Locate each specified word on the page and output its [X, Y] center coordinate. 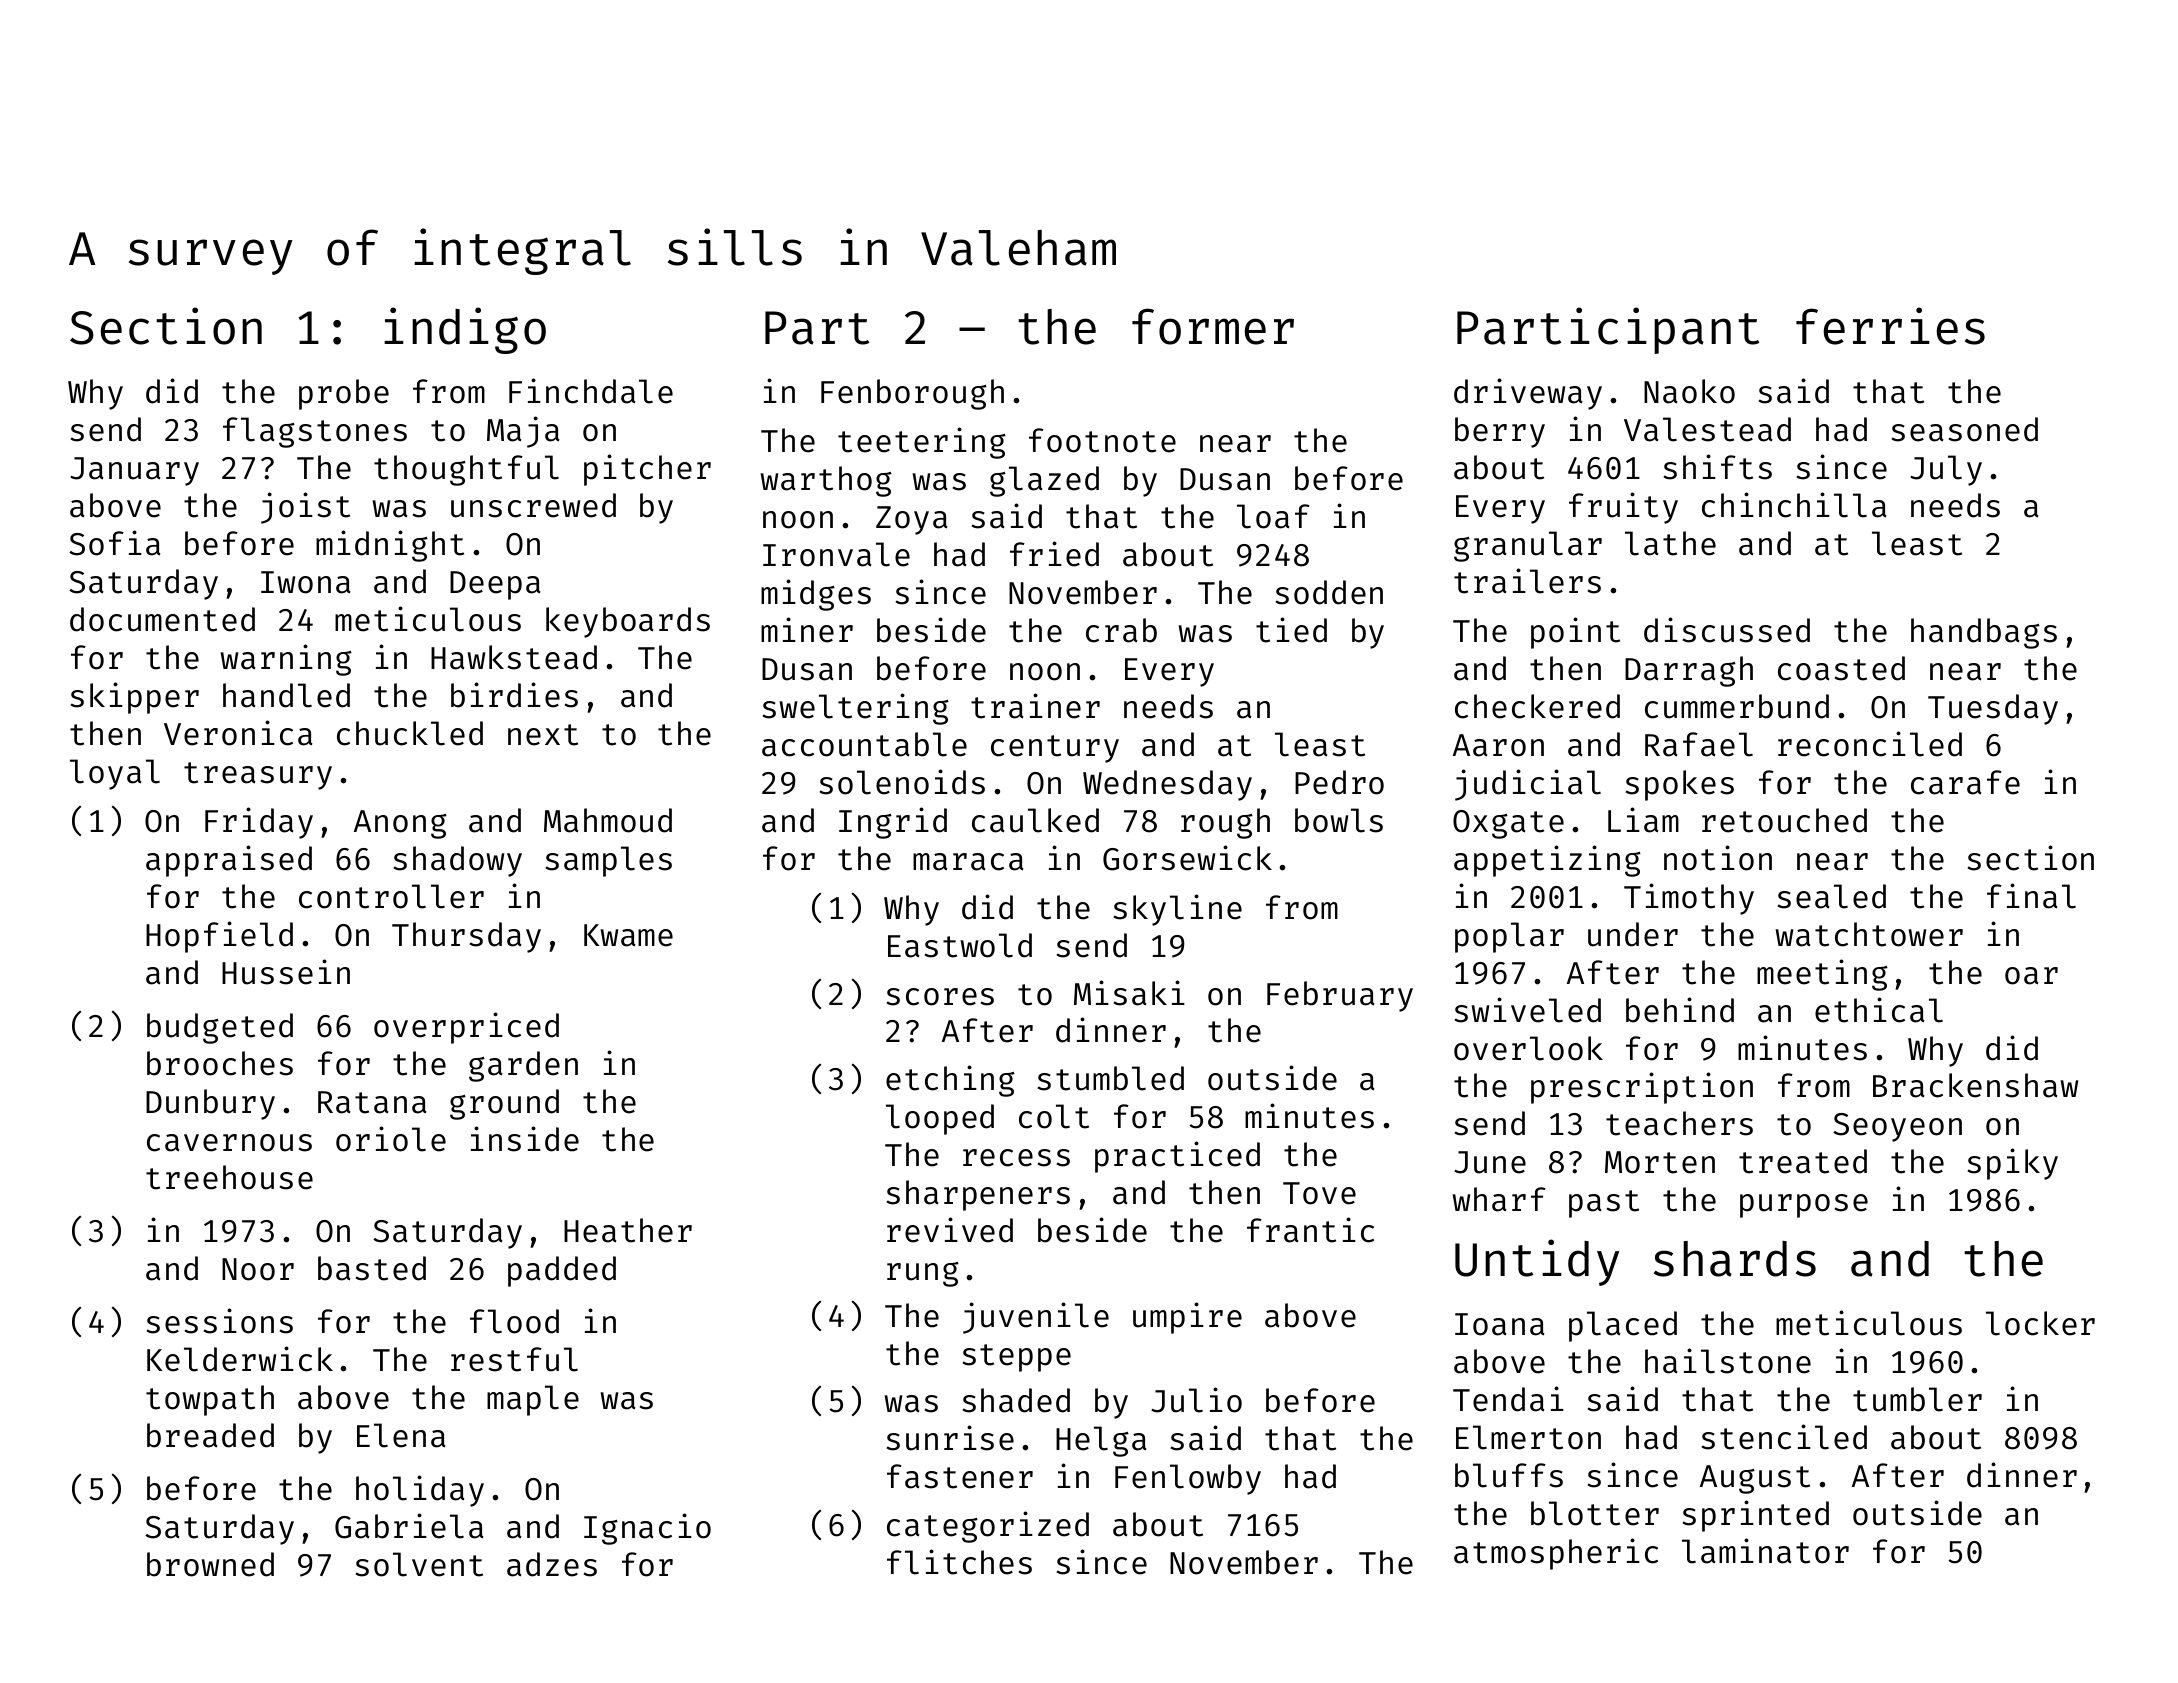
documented [162, 619]
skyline [1178, 910]
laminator [1765, 1551]
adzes [552, 1564]
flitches [959, 1562]
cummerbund [1737, 706]
